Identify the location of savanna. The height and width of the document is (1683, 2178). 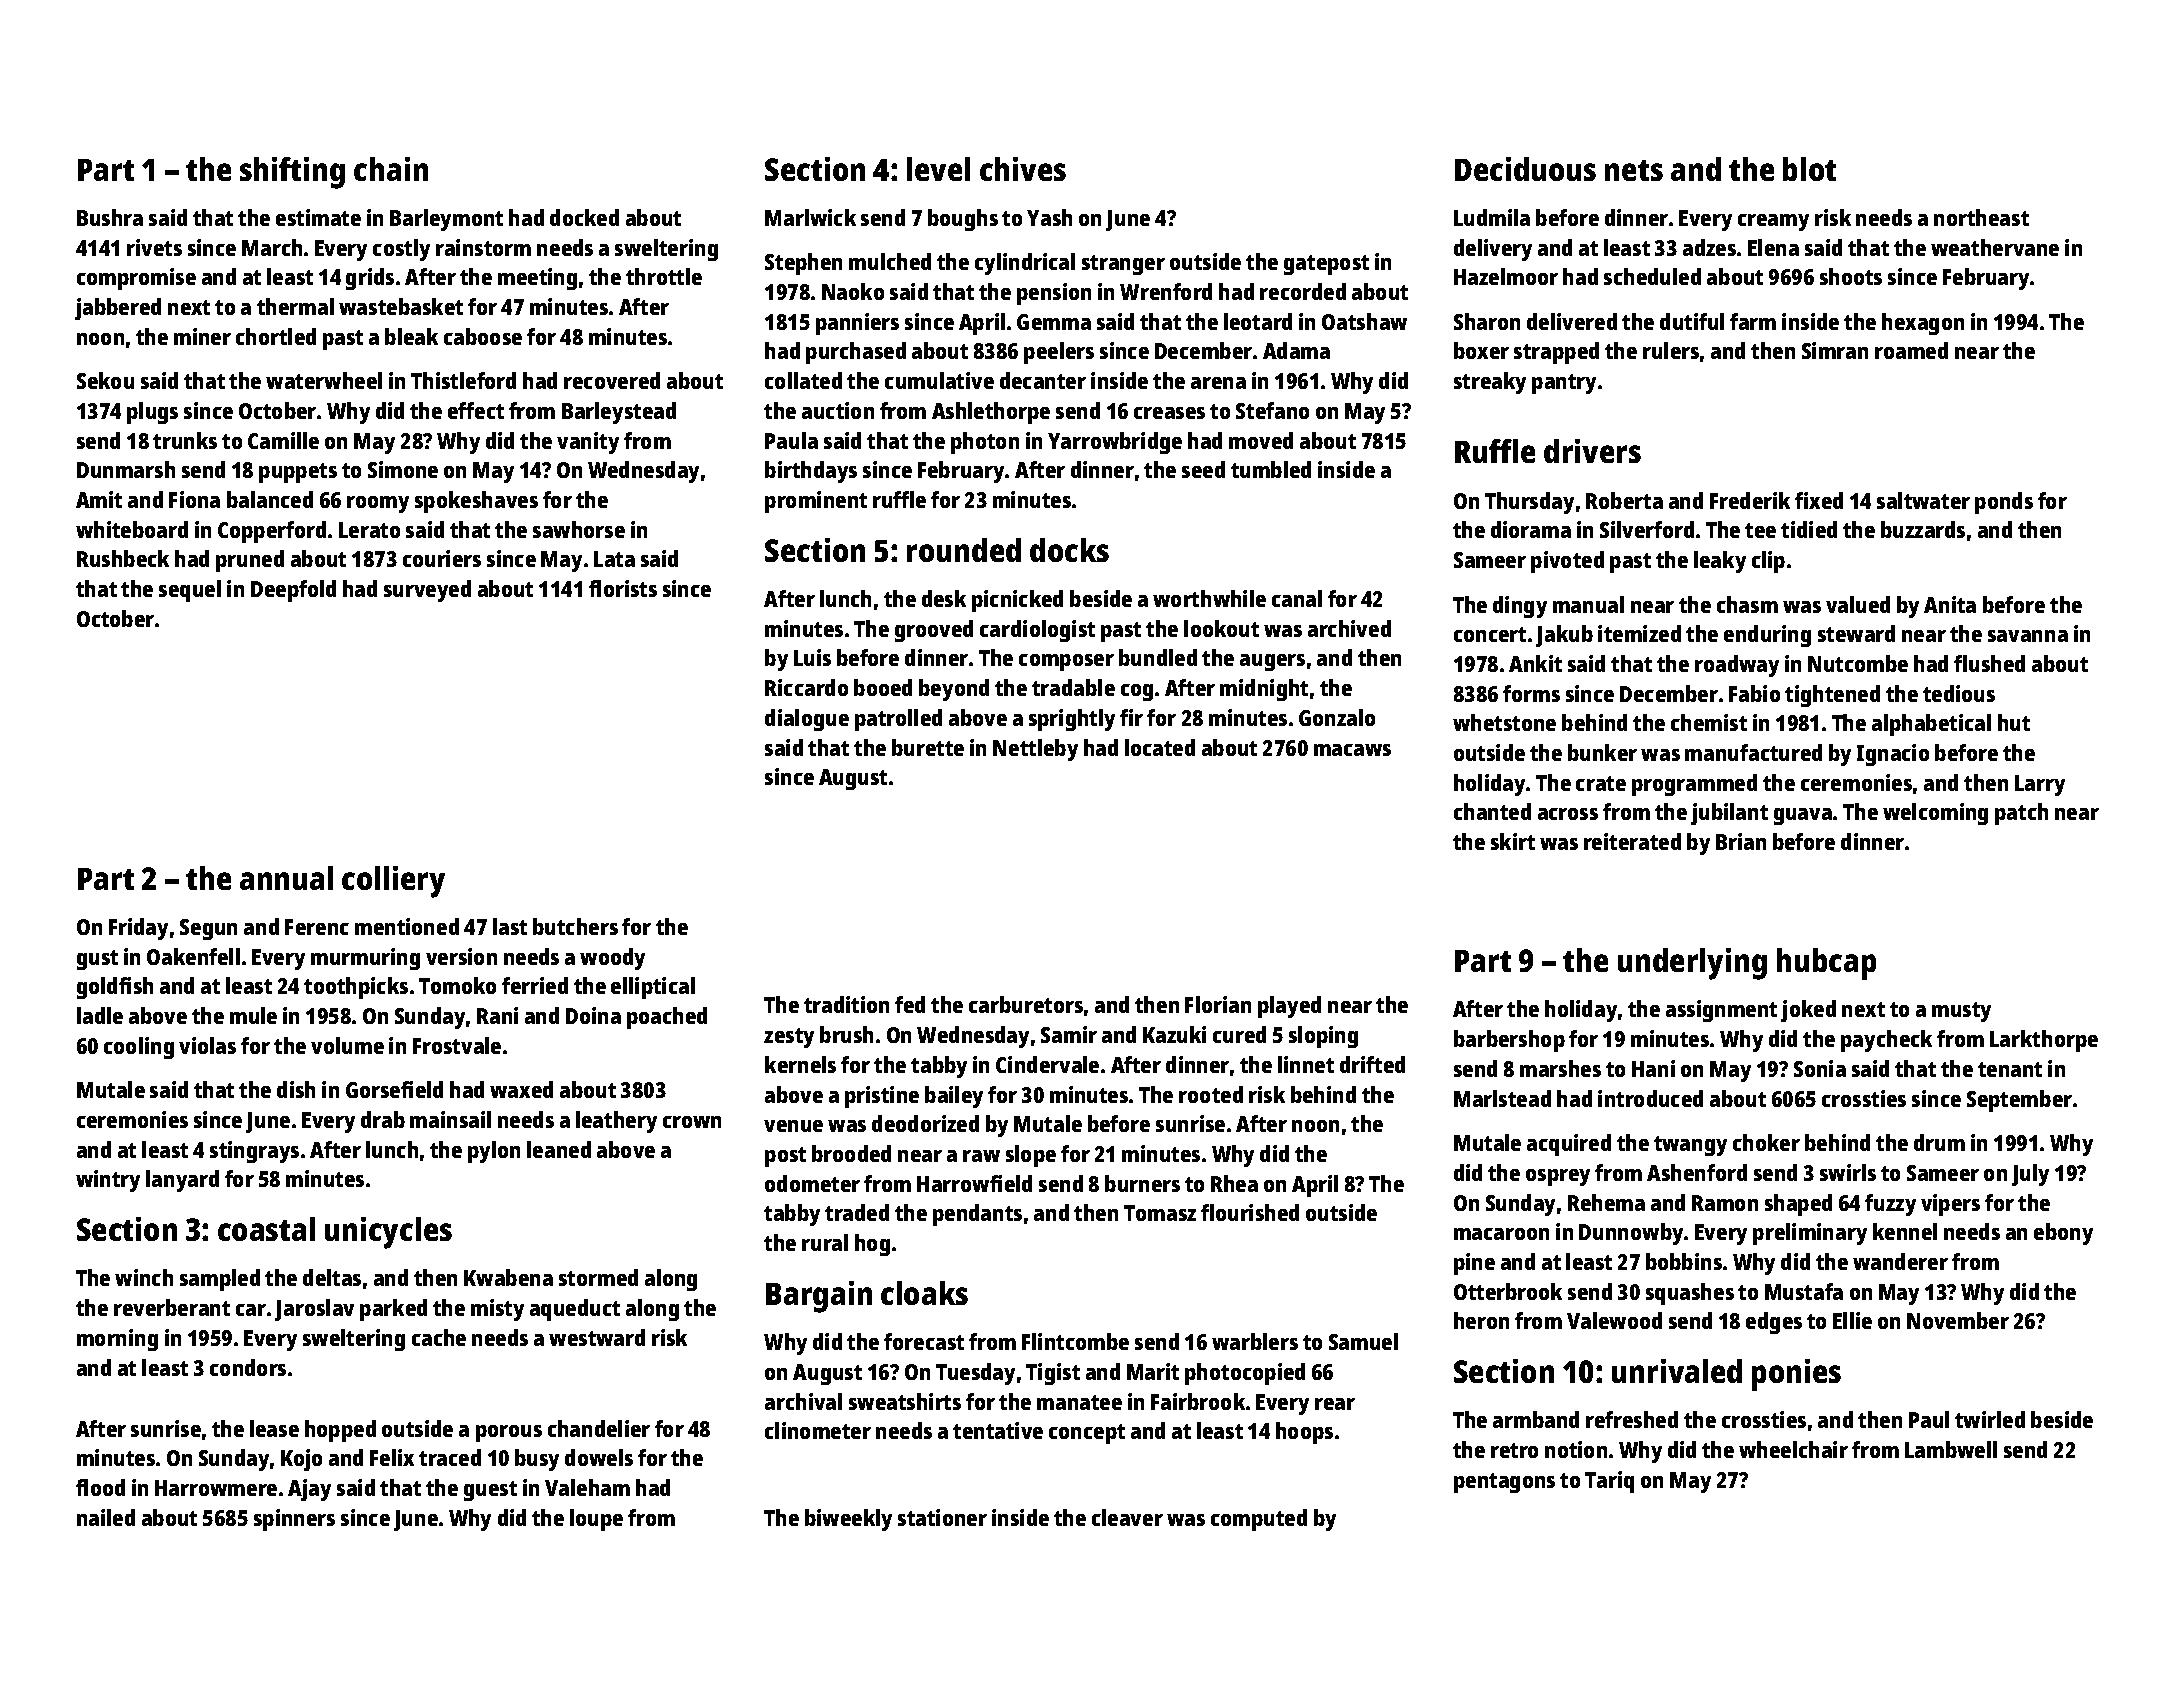
(2028, 636).
